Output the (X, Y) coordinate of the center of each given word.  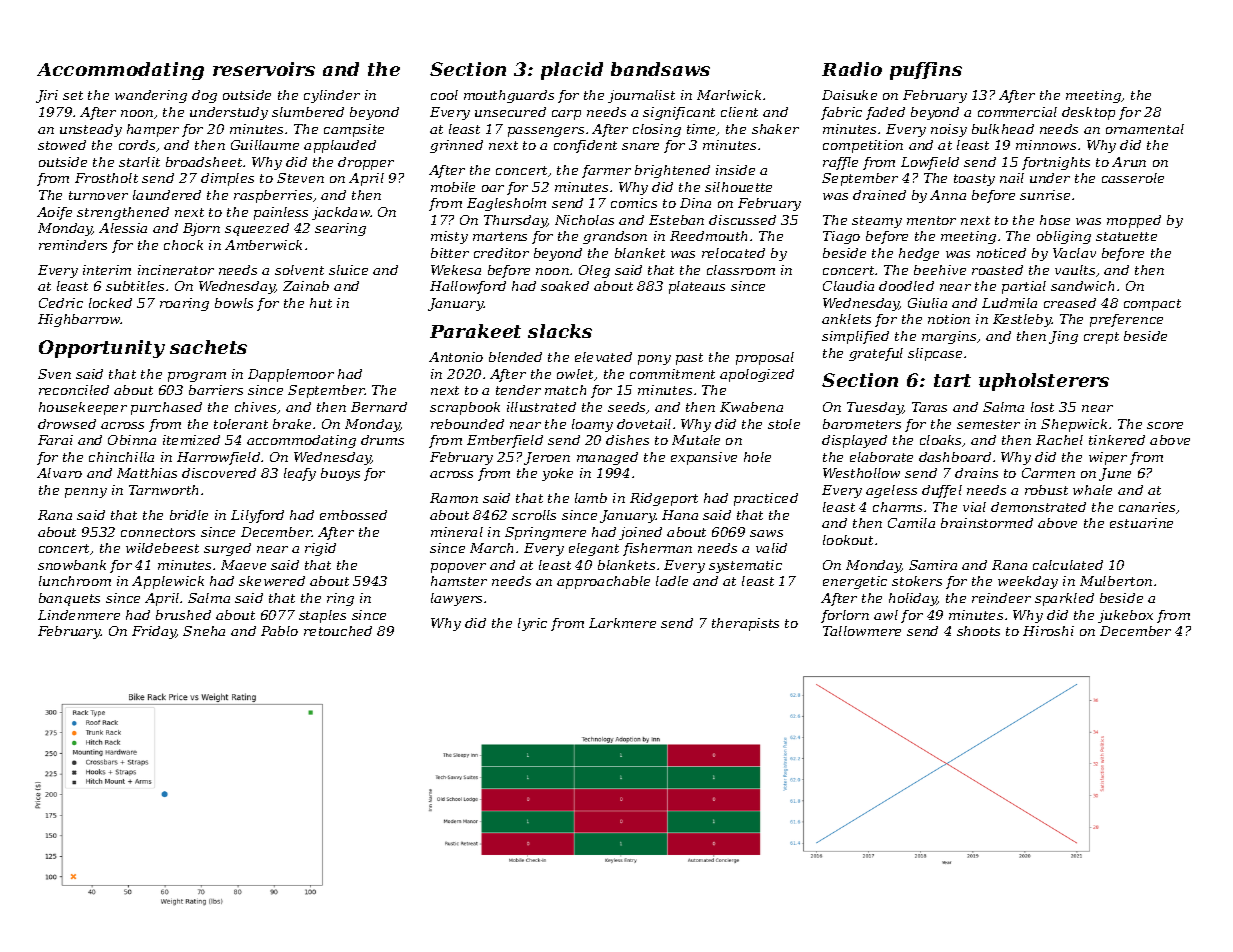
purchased (166, 408)
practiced (766, 499)
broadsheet (204, 162)
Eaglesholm (506, 204)
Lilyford (257, 516)
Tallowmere (862, 631)
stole (784, 424)
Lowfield (930, 163)
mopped (1134, 221)
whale (1092, 490)
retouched (338, 631)
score (1165, 425)
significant (679, 113)
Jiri (47, 96)
